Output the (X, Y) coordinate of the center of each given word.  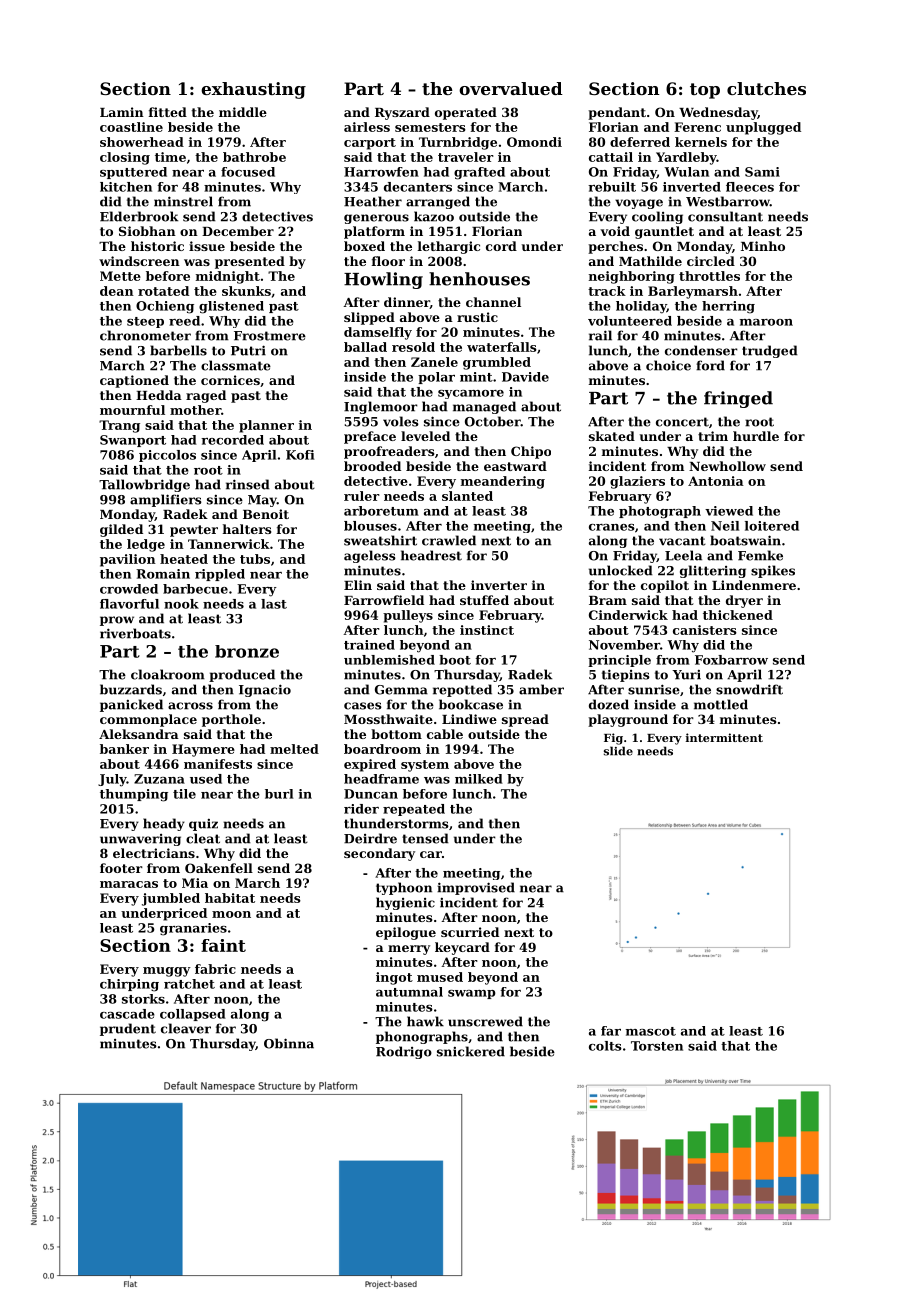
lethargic (449, 247)
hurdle (756, 436)
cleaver (186, 1028)
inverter (499, 585)
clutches (766, 88)
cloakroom (168, 674)
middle (243, 112)
